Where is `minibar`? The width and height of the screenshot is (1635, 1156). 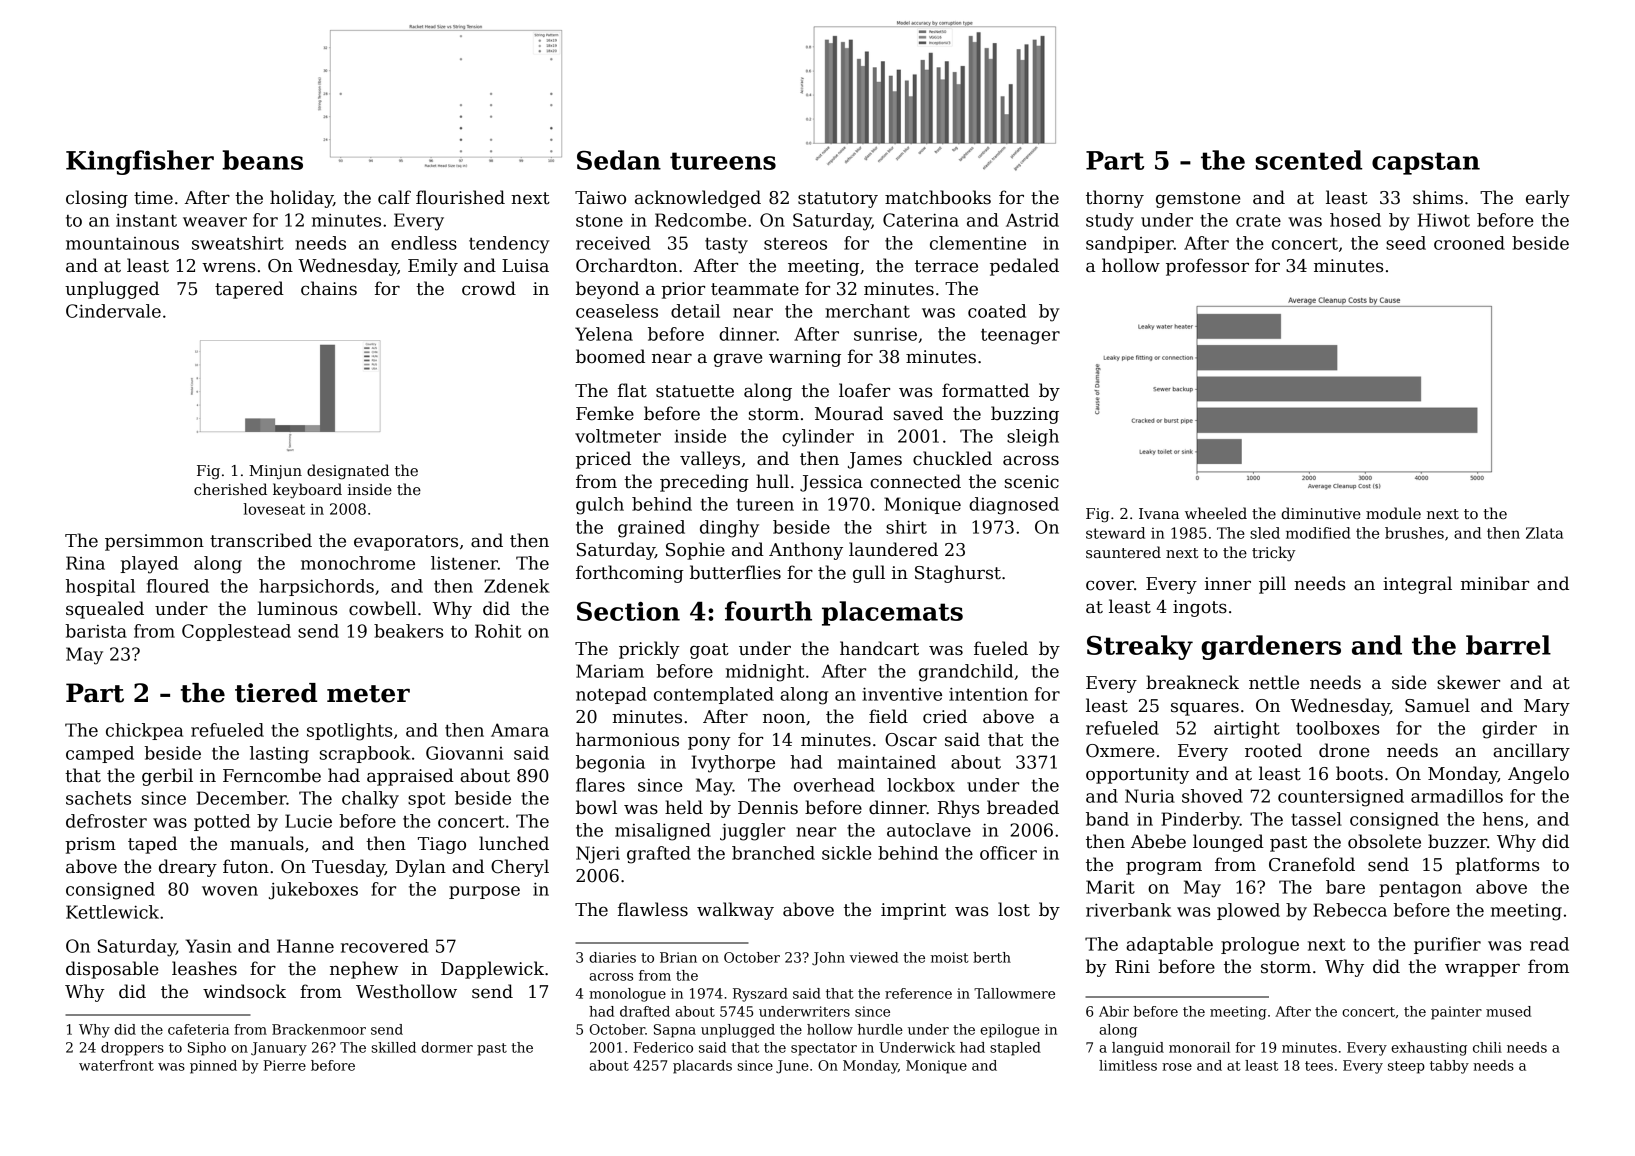
minibar is located at coordinates (1495, 583).
